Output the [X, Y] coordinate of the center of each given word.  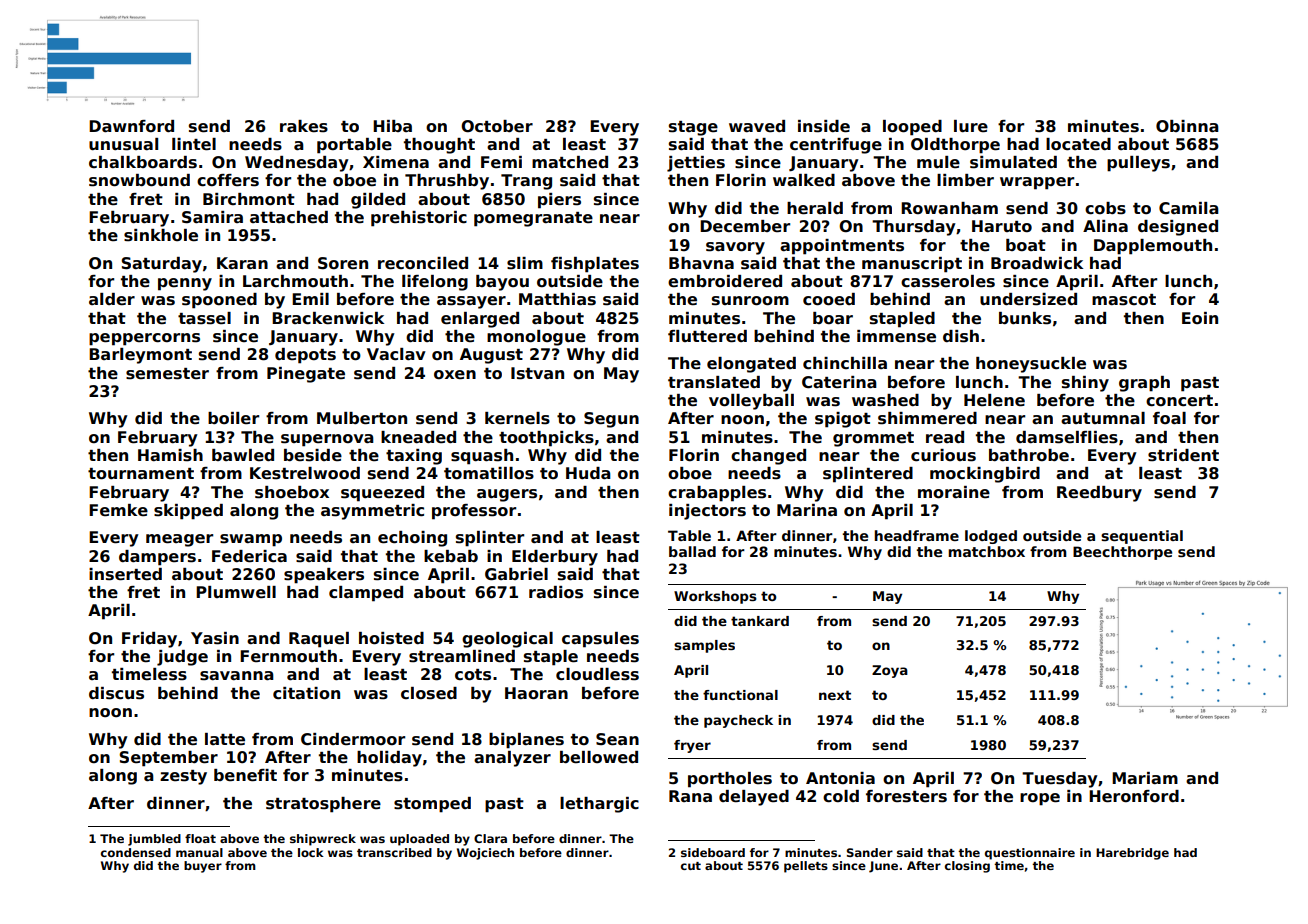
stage [693, 128]
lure [971, 126]
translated [714, 382]
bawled [243, 455]
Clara [490, 838]
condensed [136, 852]
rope [1040, 799]
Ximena [396, 162]
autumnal [1103, 418]
